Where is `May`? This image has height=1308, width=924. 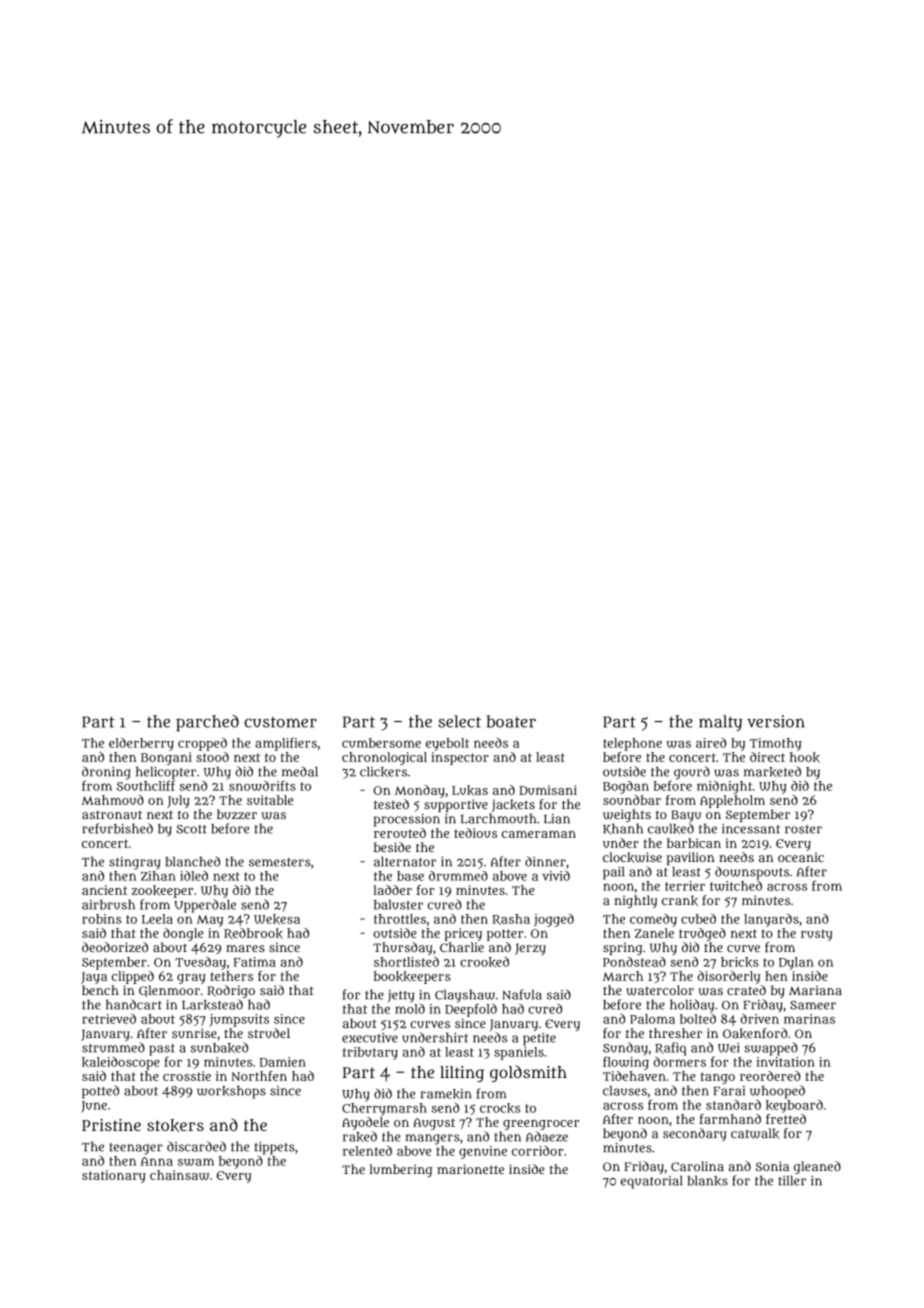
May is located at coordinates (210, 921).
